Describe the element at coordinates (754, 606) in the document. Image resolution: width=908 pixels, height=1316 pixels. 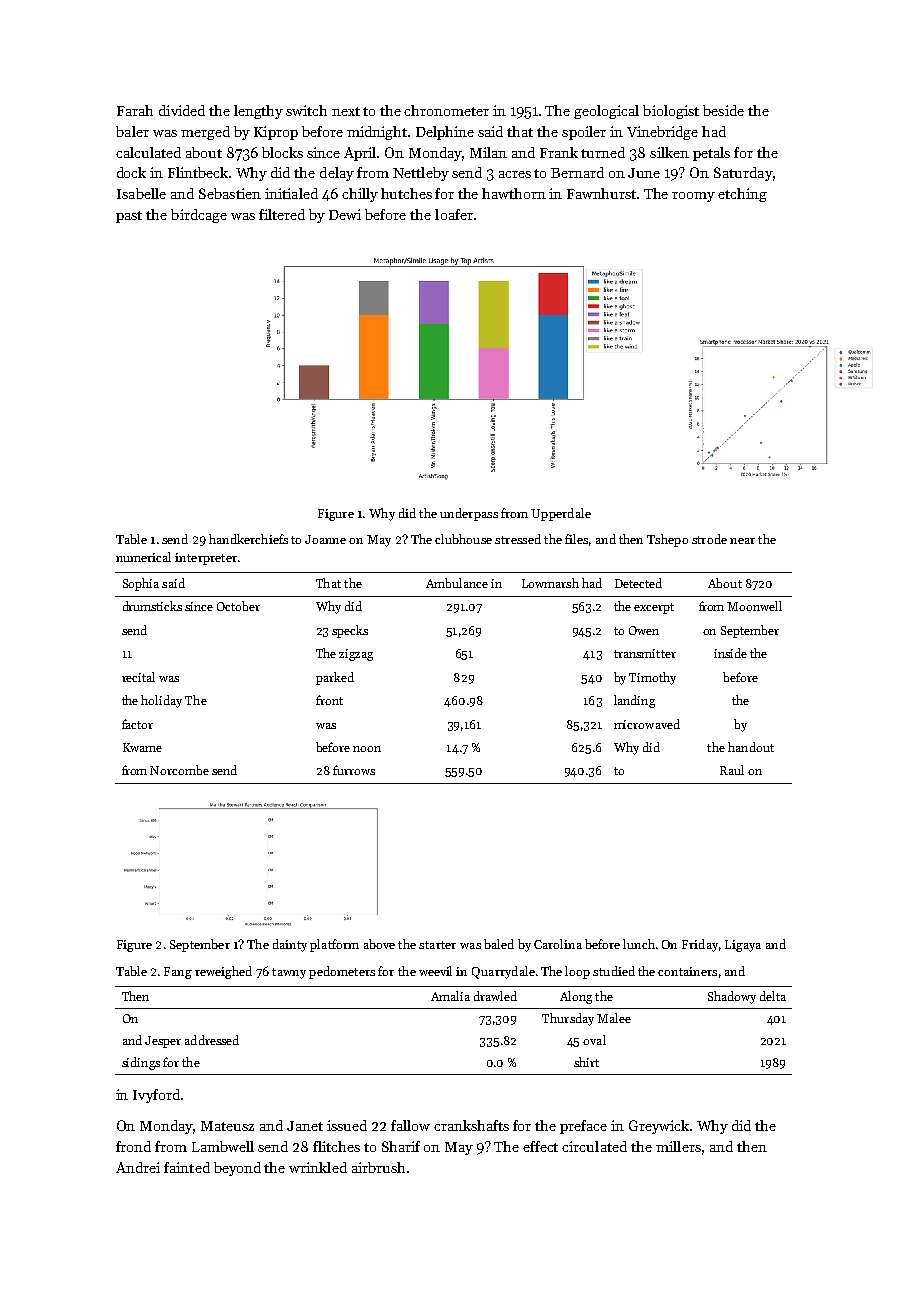
I see `Moonwell` at that location.
